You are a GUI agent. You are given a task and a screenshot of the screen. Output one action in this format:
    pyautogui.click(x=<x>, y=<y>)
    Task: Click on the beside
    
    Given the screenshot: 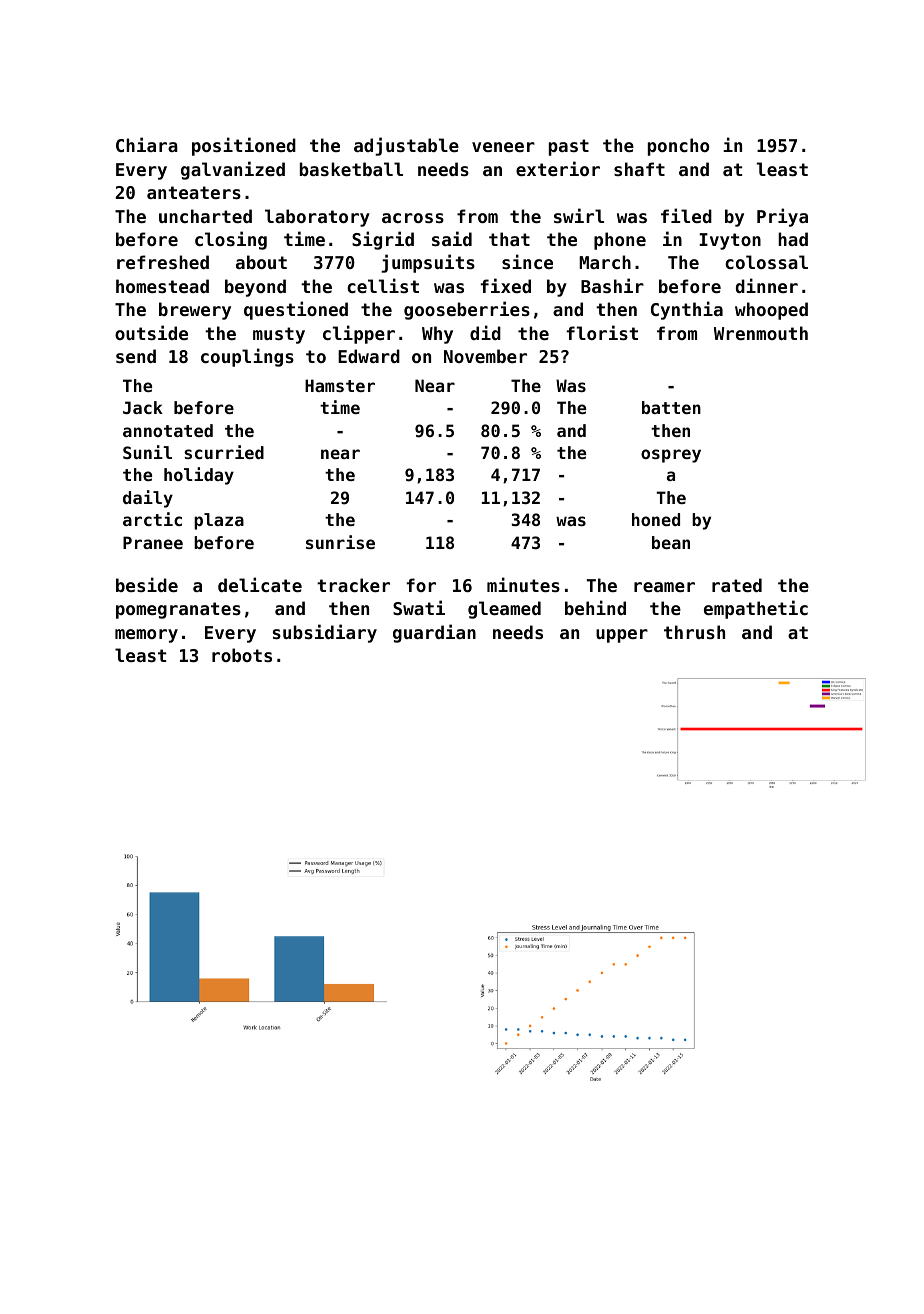 What is the action you would take?
    pyautogui.click(x=147, y=584)
